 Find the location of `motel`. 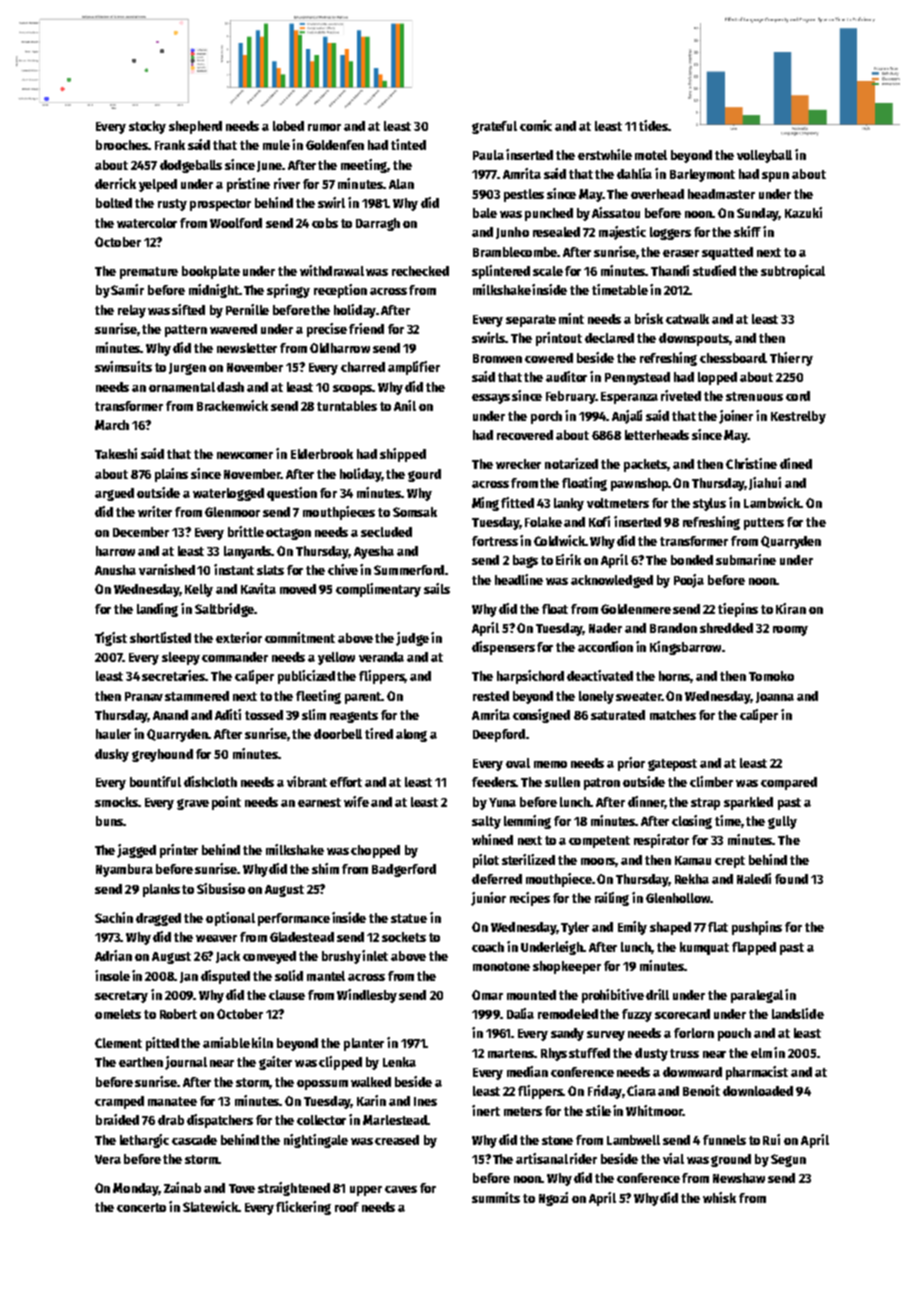

motel is located at coordinates (651, 155).
